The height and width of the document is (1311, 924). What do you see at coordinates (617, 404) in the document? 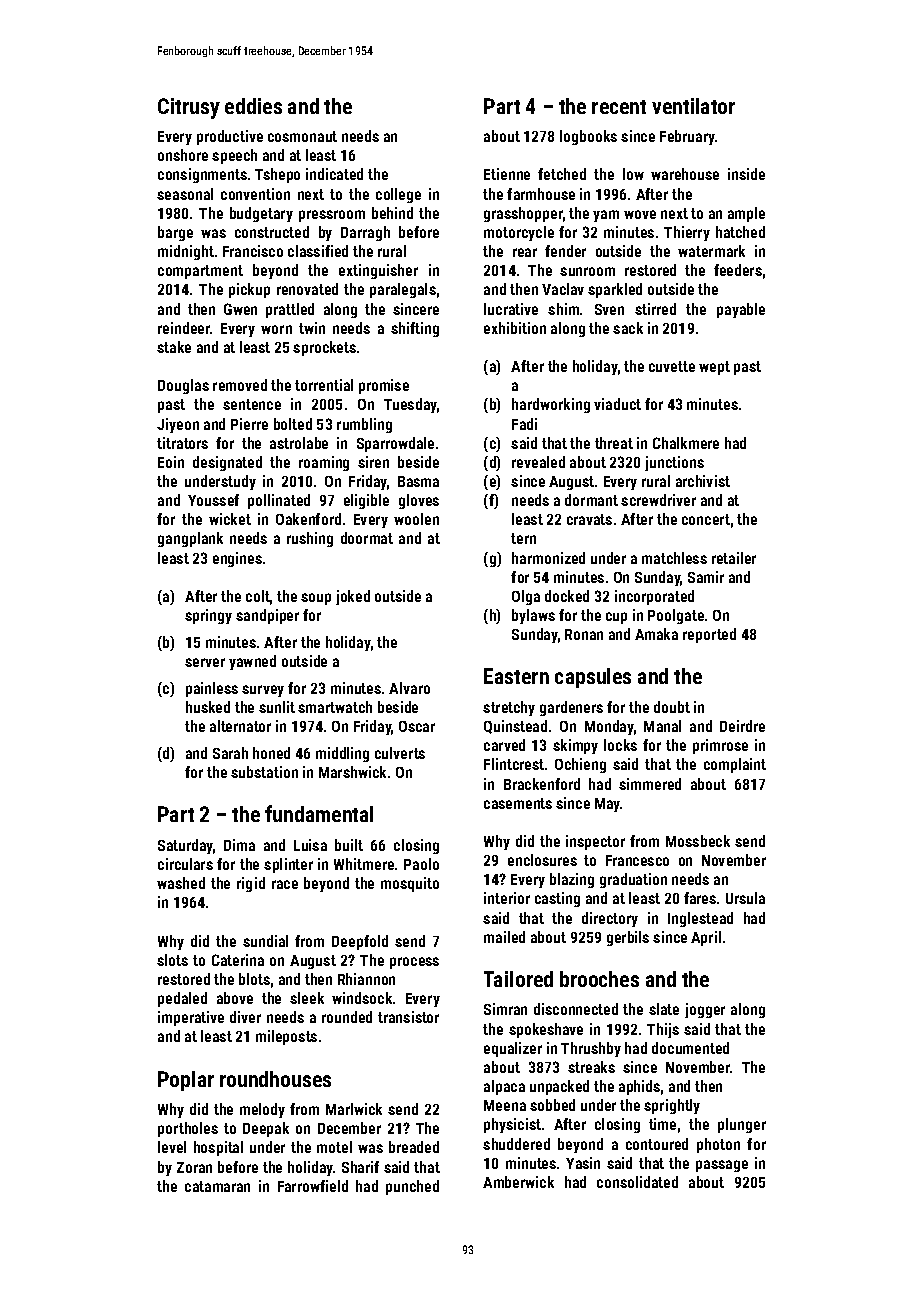
I see `viaduct` at bounding box center [617, 404].
